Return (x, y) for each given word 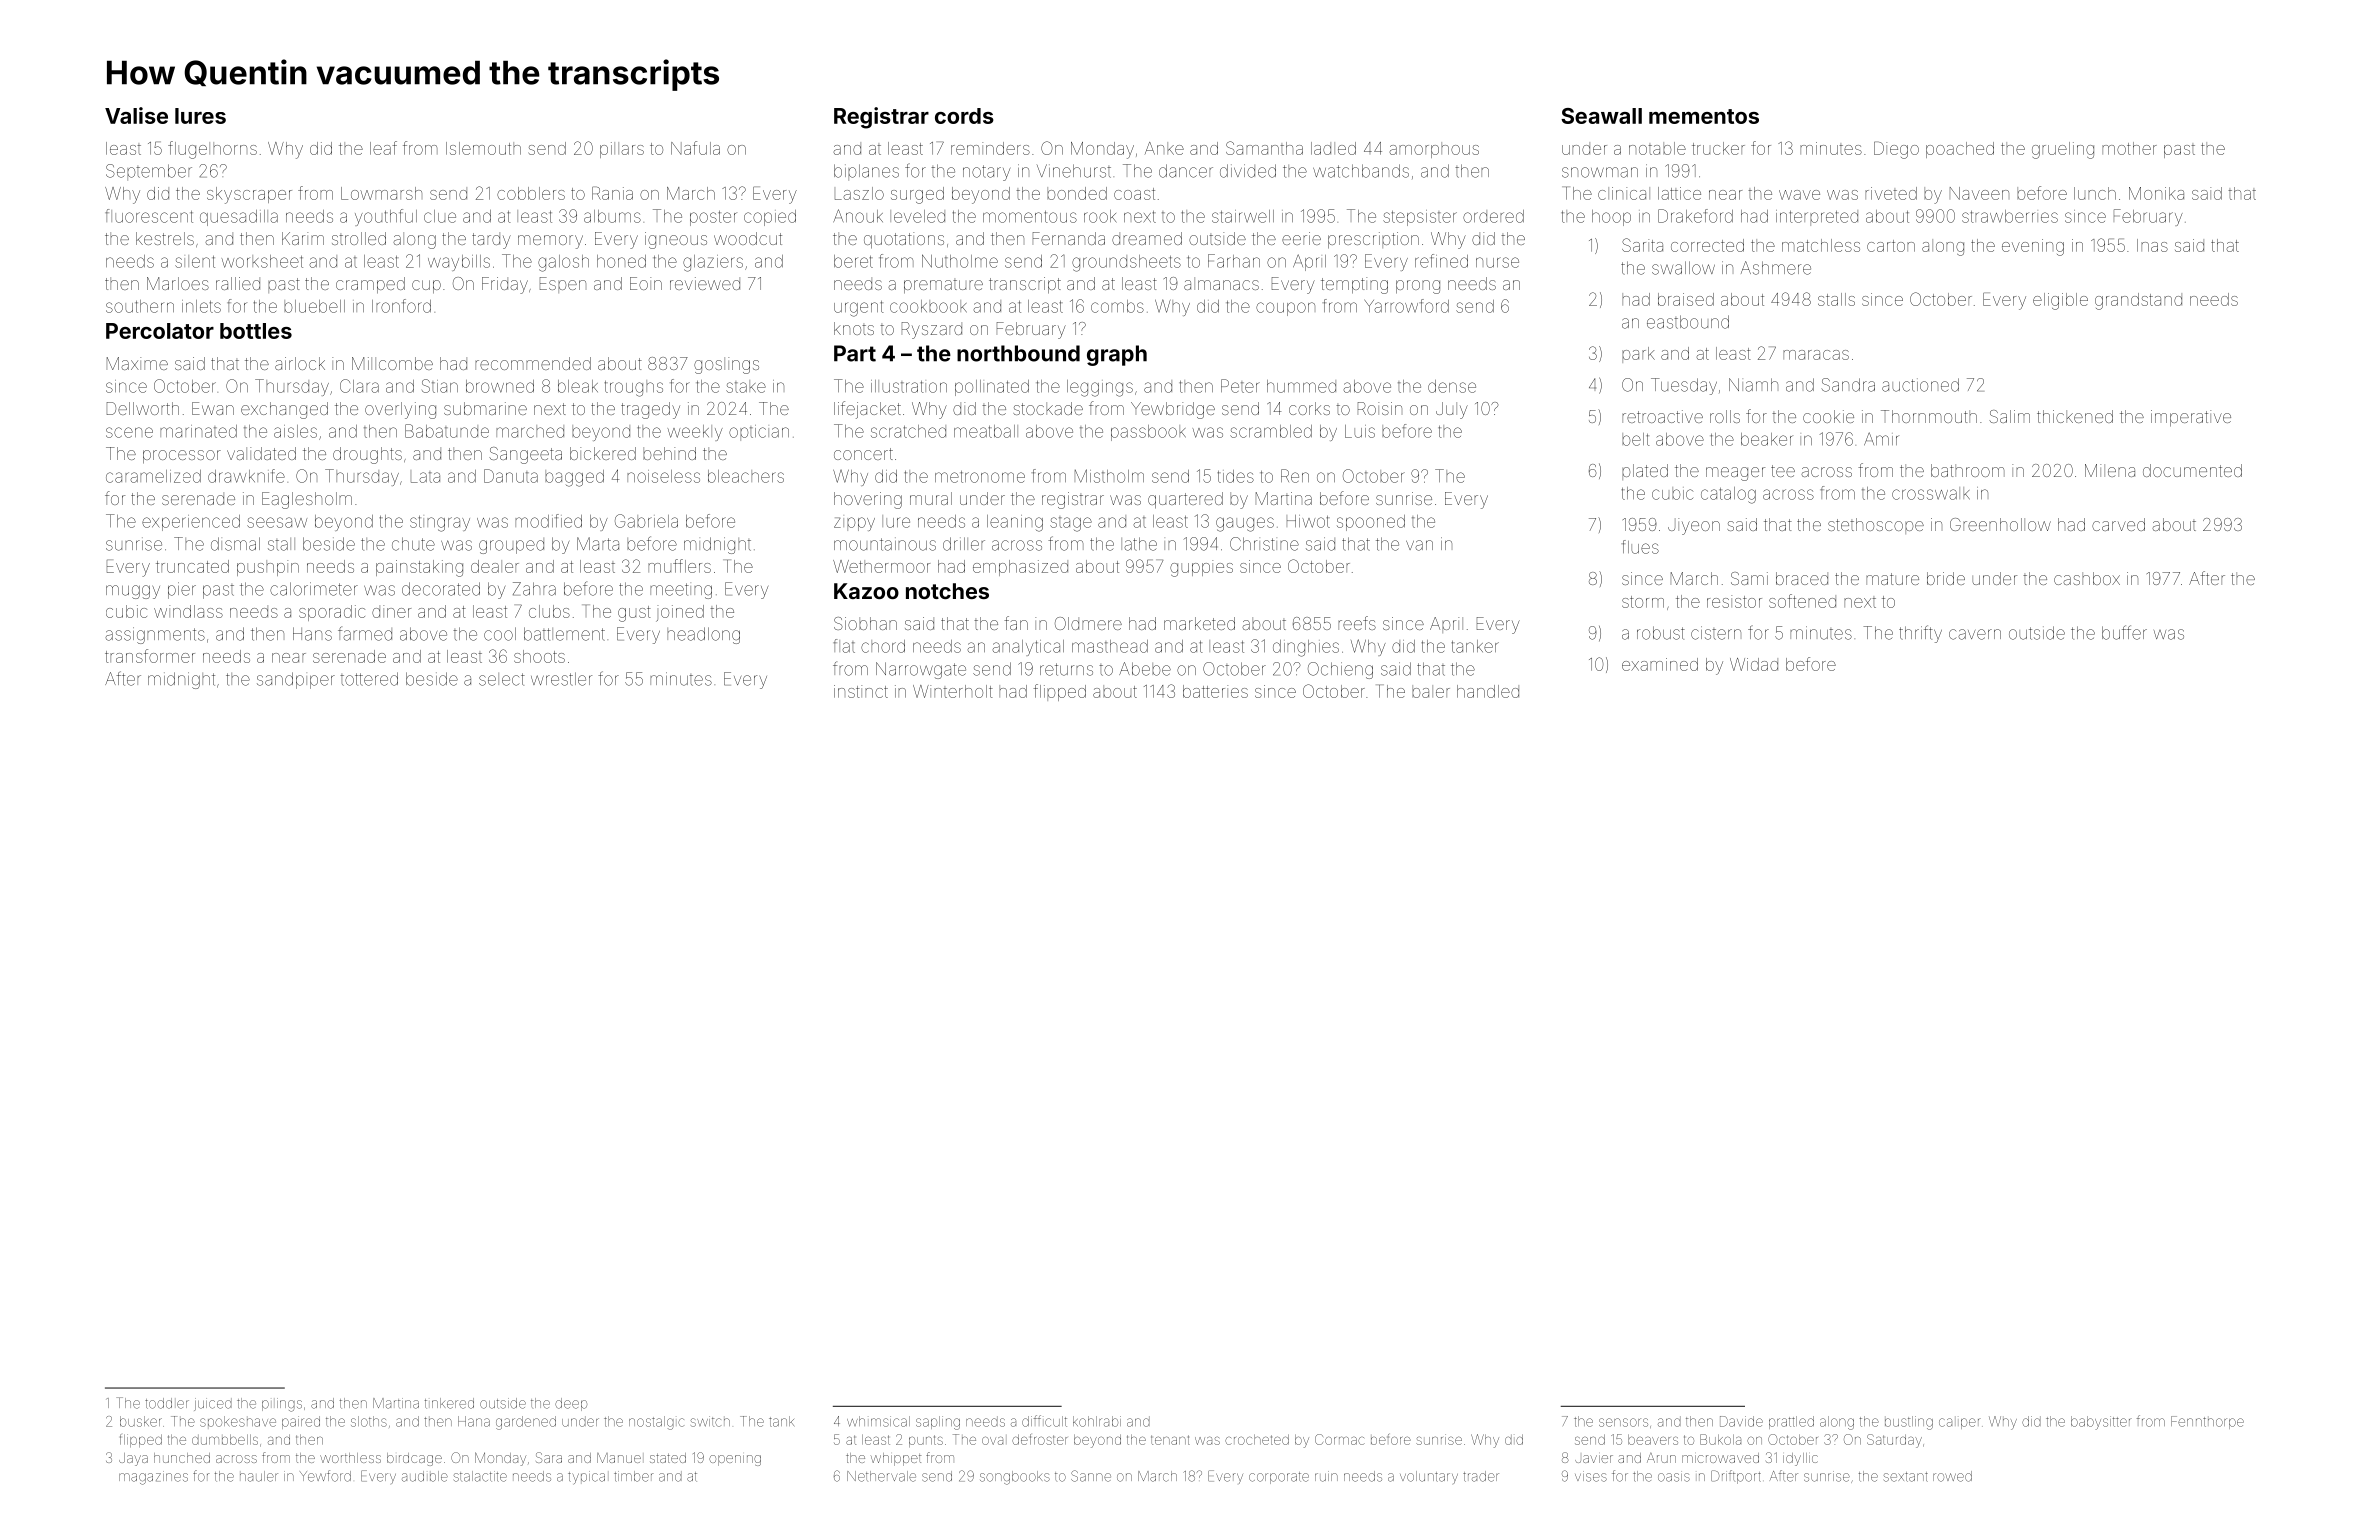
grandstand (2138, 301)
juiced (213, 1404)
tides (1236, 476)
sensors (1623, 1422)
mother (2129, 148)
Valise (136, 115)
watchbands (1361, 171)
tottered (369, 679)
